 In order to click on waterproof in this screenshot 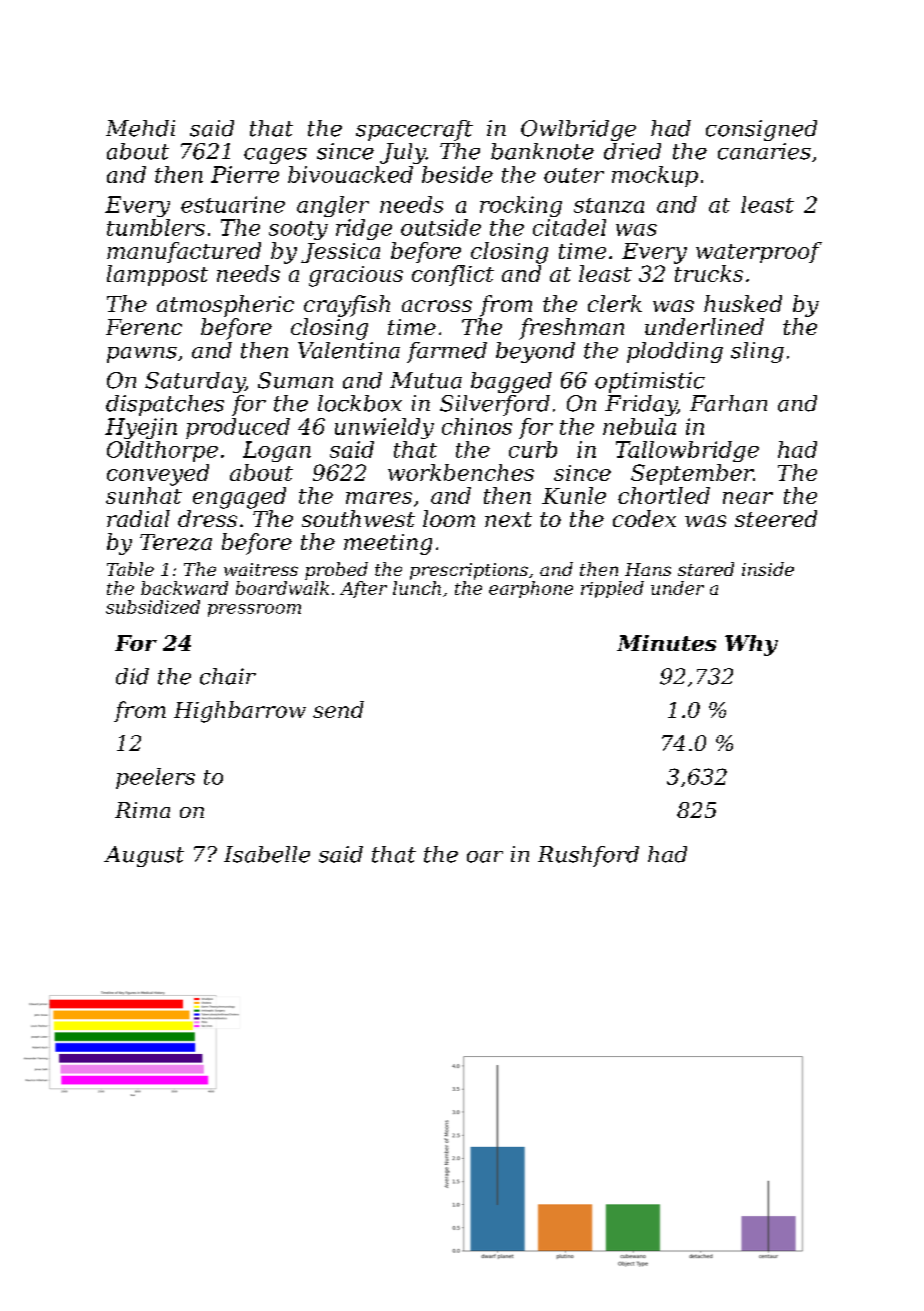, I will do `click(759, 252)`.
